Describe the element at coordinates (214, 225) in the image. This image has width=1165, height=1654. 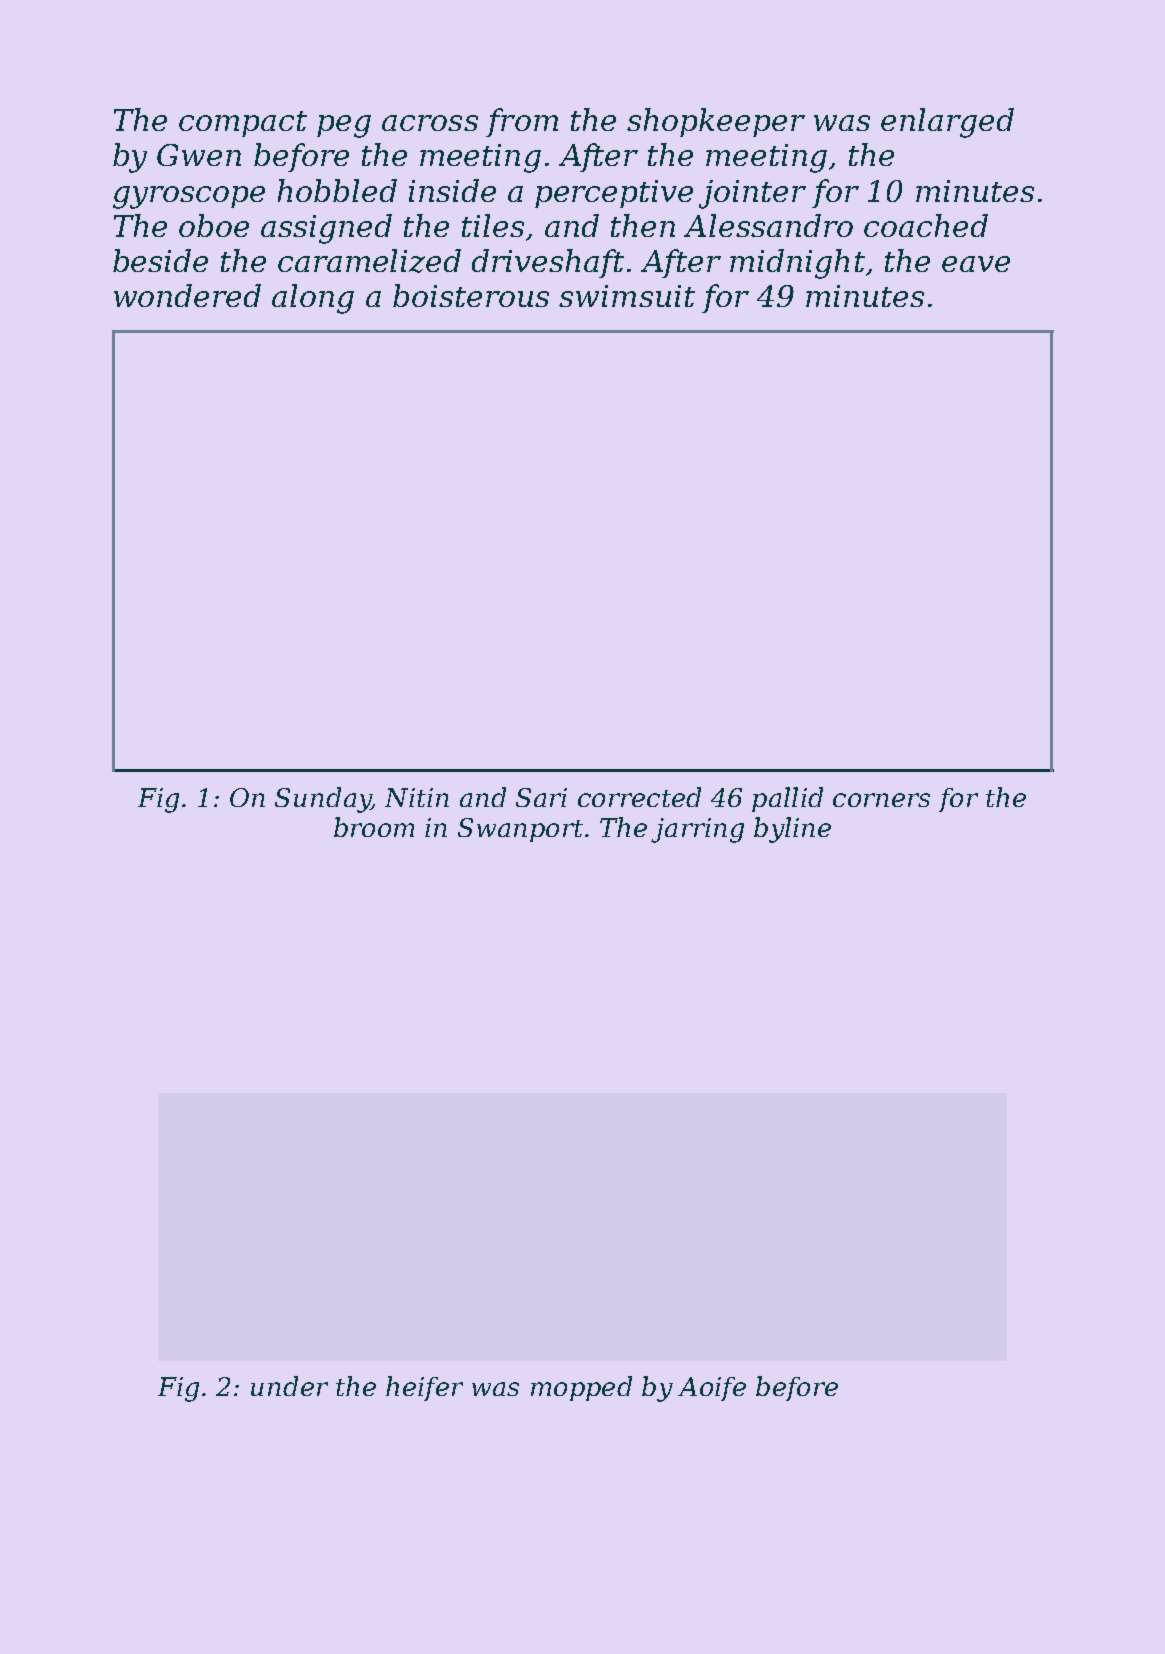
I see `oboe` at that location.
